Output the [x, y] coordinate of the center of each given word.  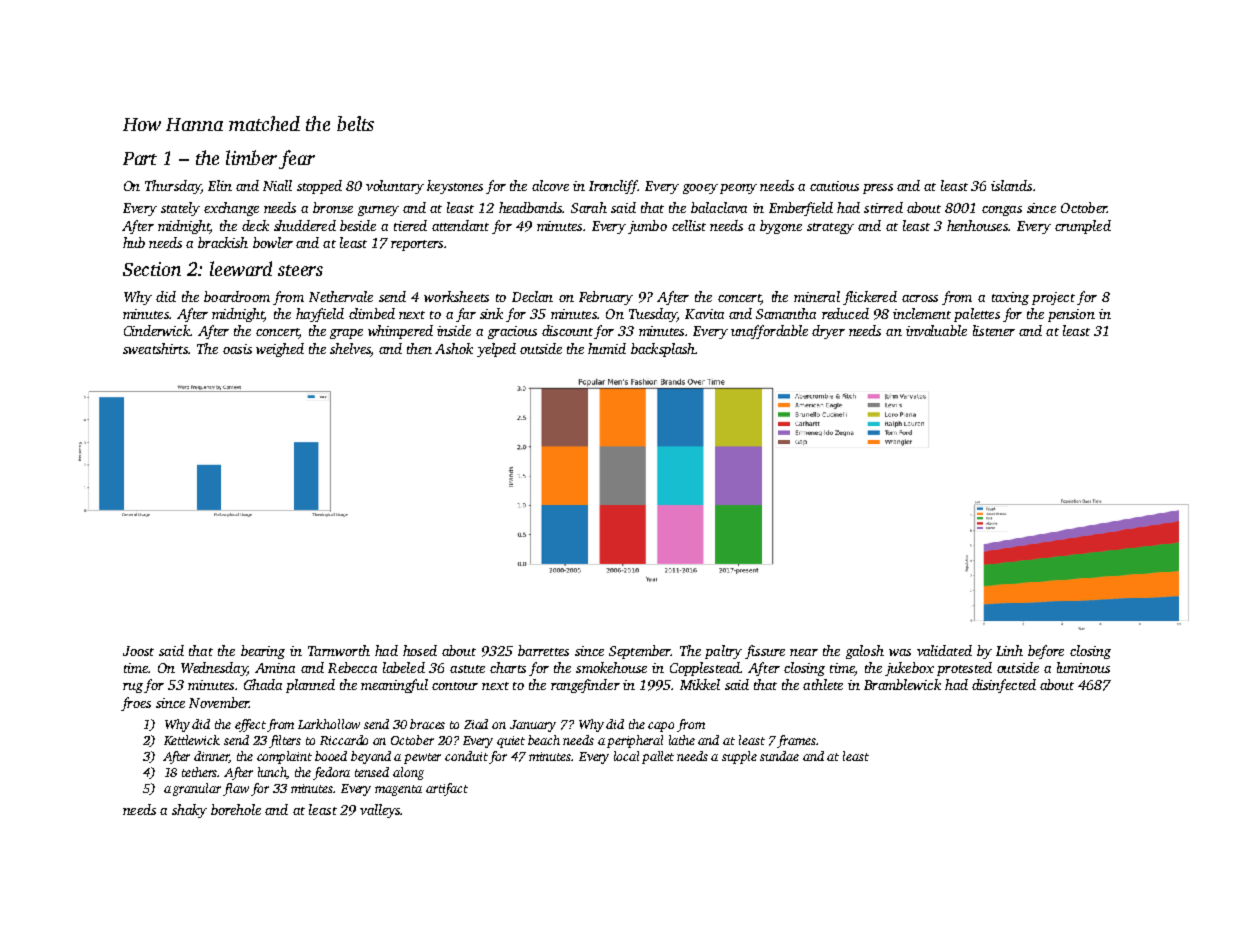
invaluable [936, 330]
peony [738, 189]
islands [1011, 185]
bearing [263, 652]
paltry [723, 652]
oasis [237, 349]
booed [331, 756]
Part [140, 158]
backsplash [663, 350]
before [1046, 652]
